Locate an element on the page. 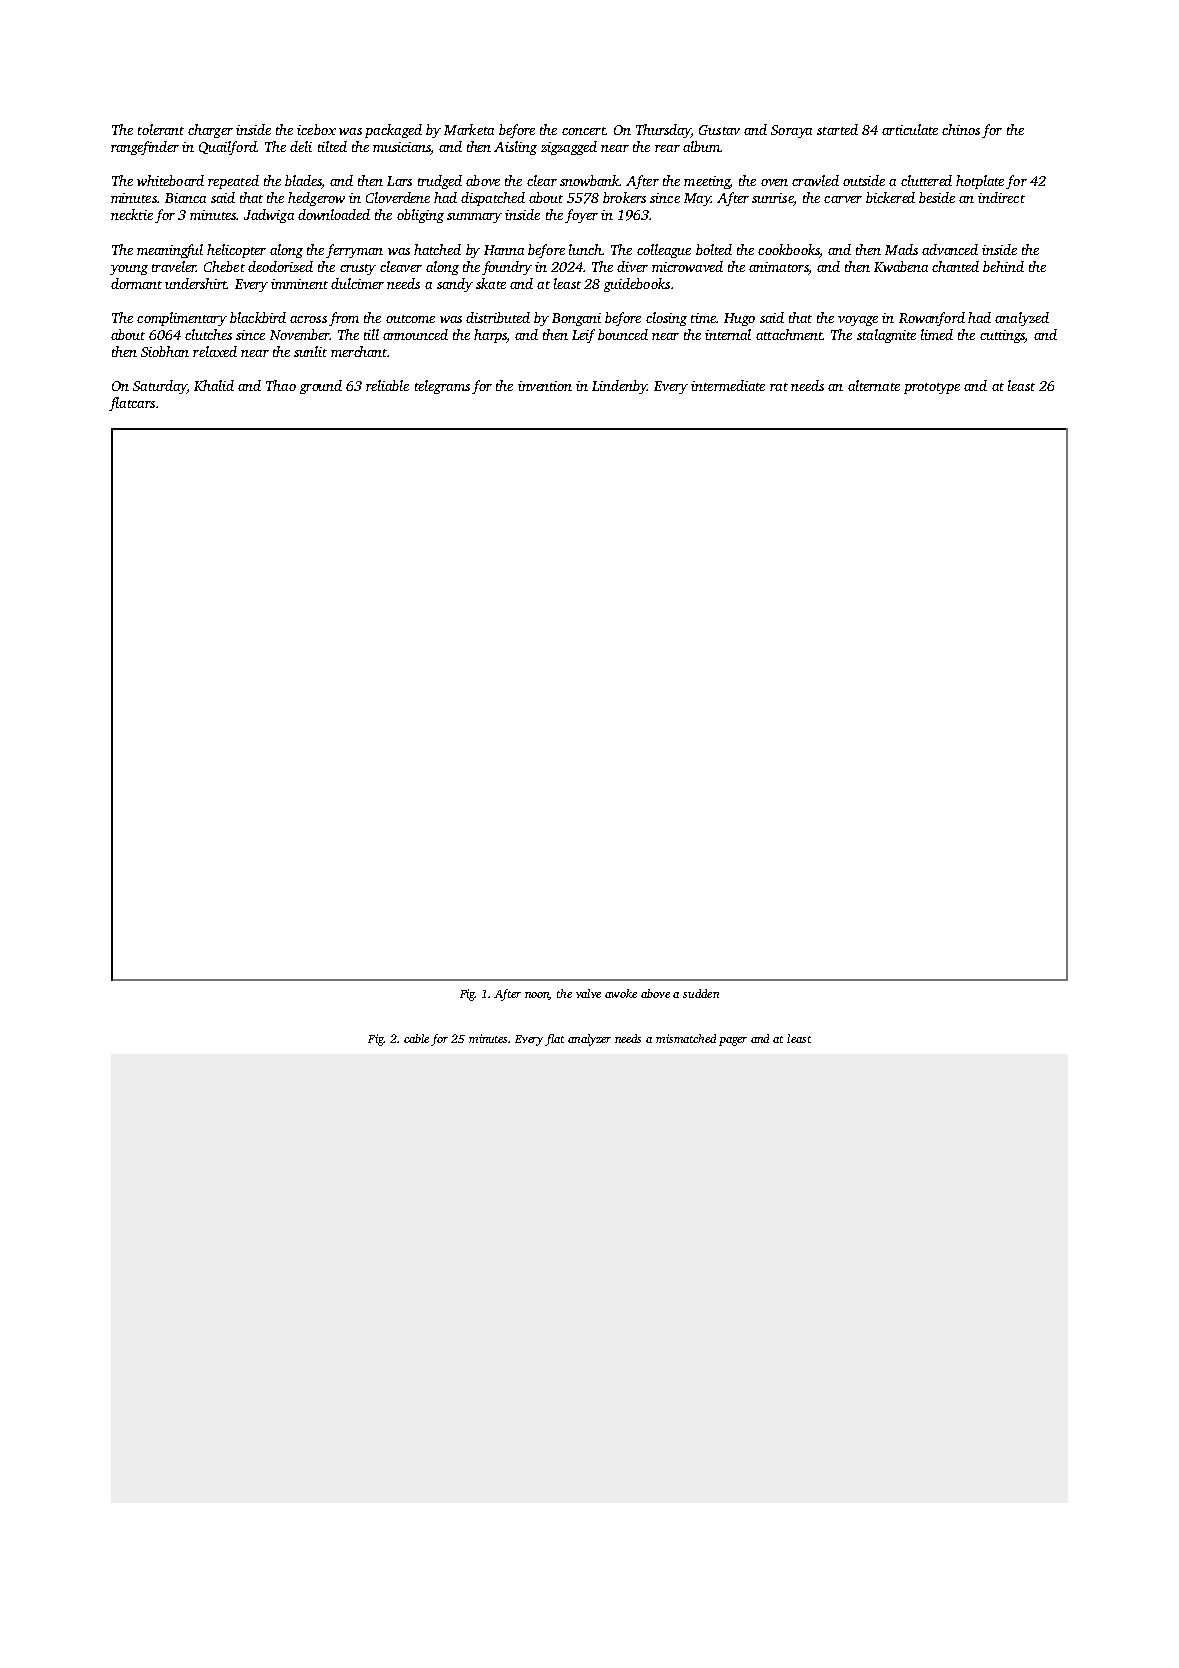 The image size is (1179, 1668). cable is located at coordinates (416, 1038).
